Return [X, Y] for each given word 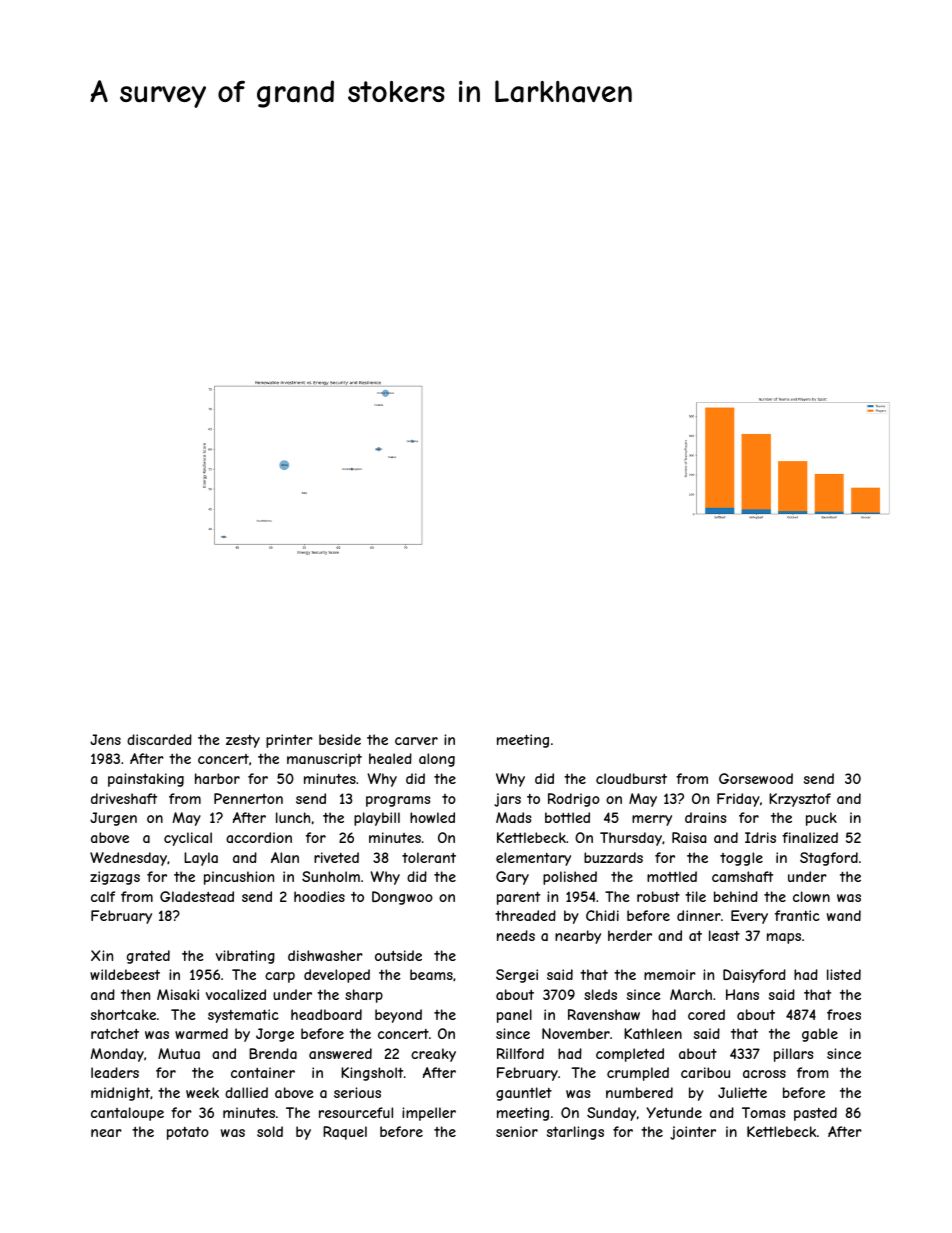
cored [706, 1014]
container [263, 1072]
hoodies [319, 896]
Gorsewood [756, 778]
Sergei [517, 976]
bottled [567, 817]
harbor [217, 778]
